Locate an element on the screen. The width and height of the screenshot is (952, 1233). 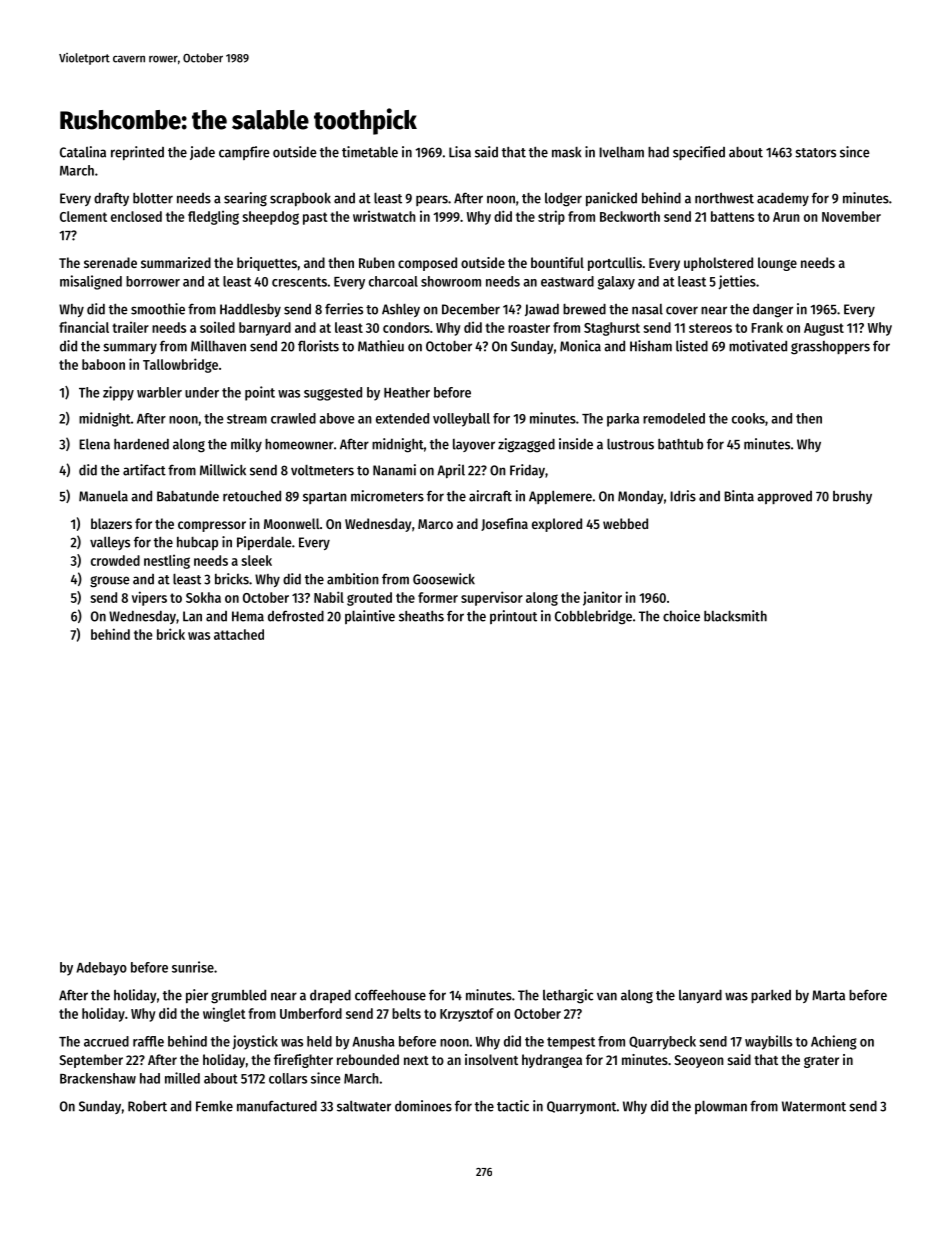
Marta is located at coordinates (828, 995).
